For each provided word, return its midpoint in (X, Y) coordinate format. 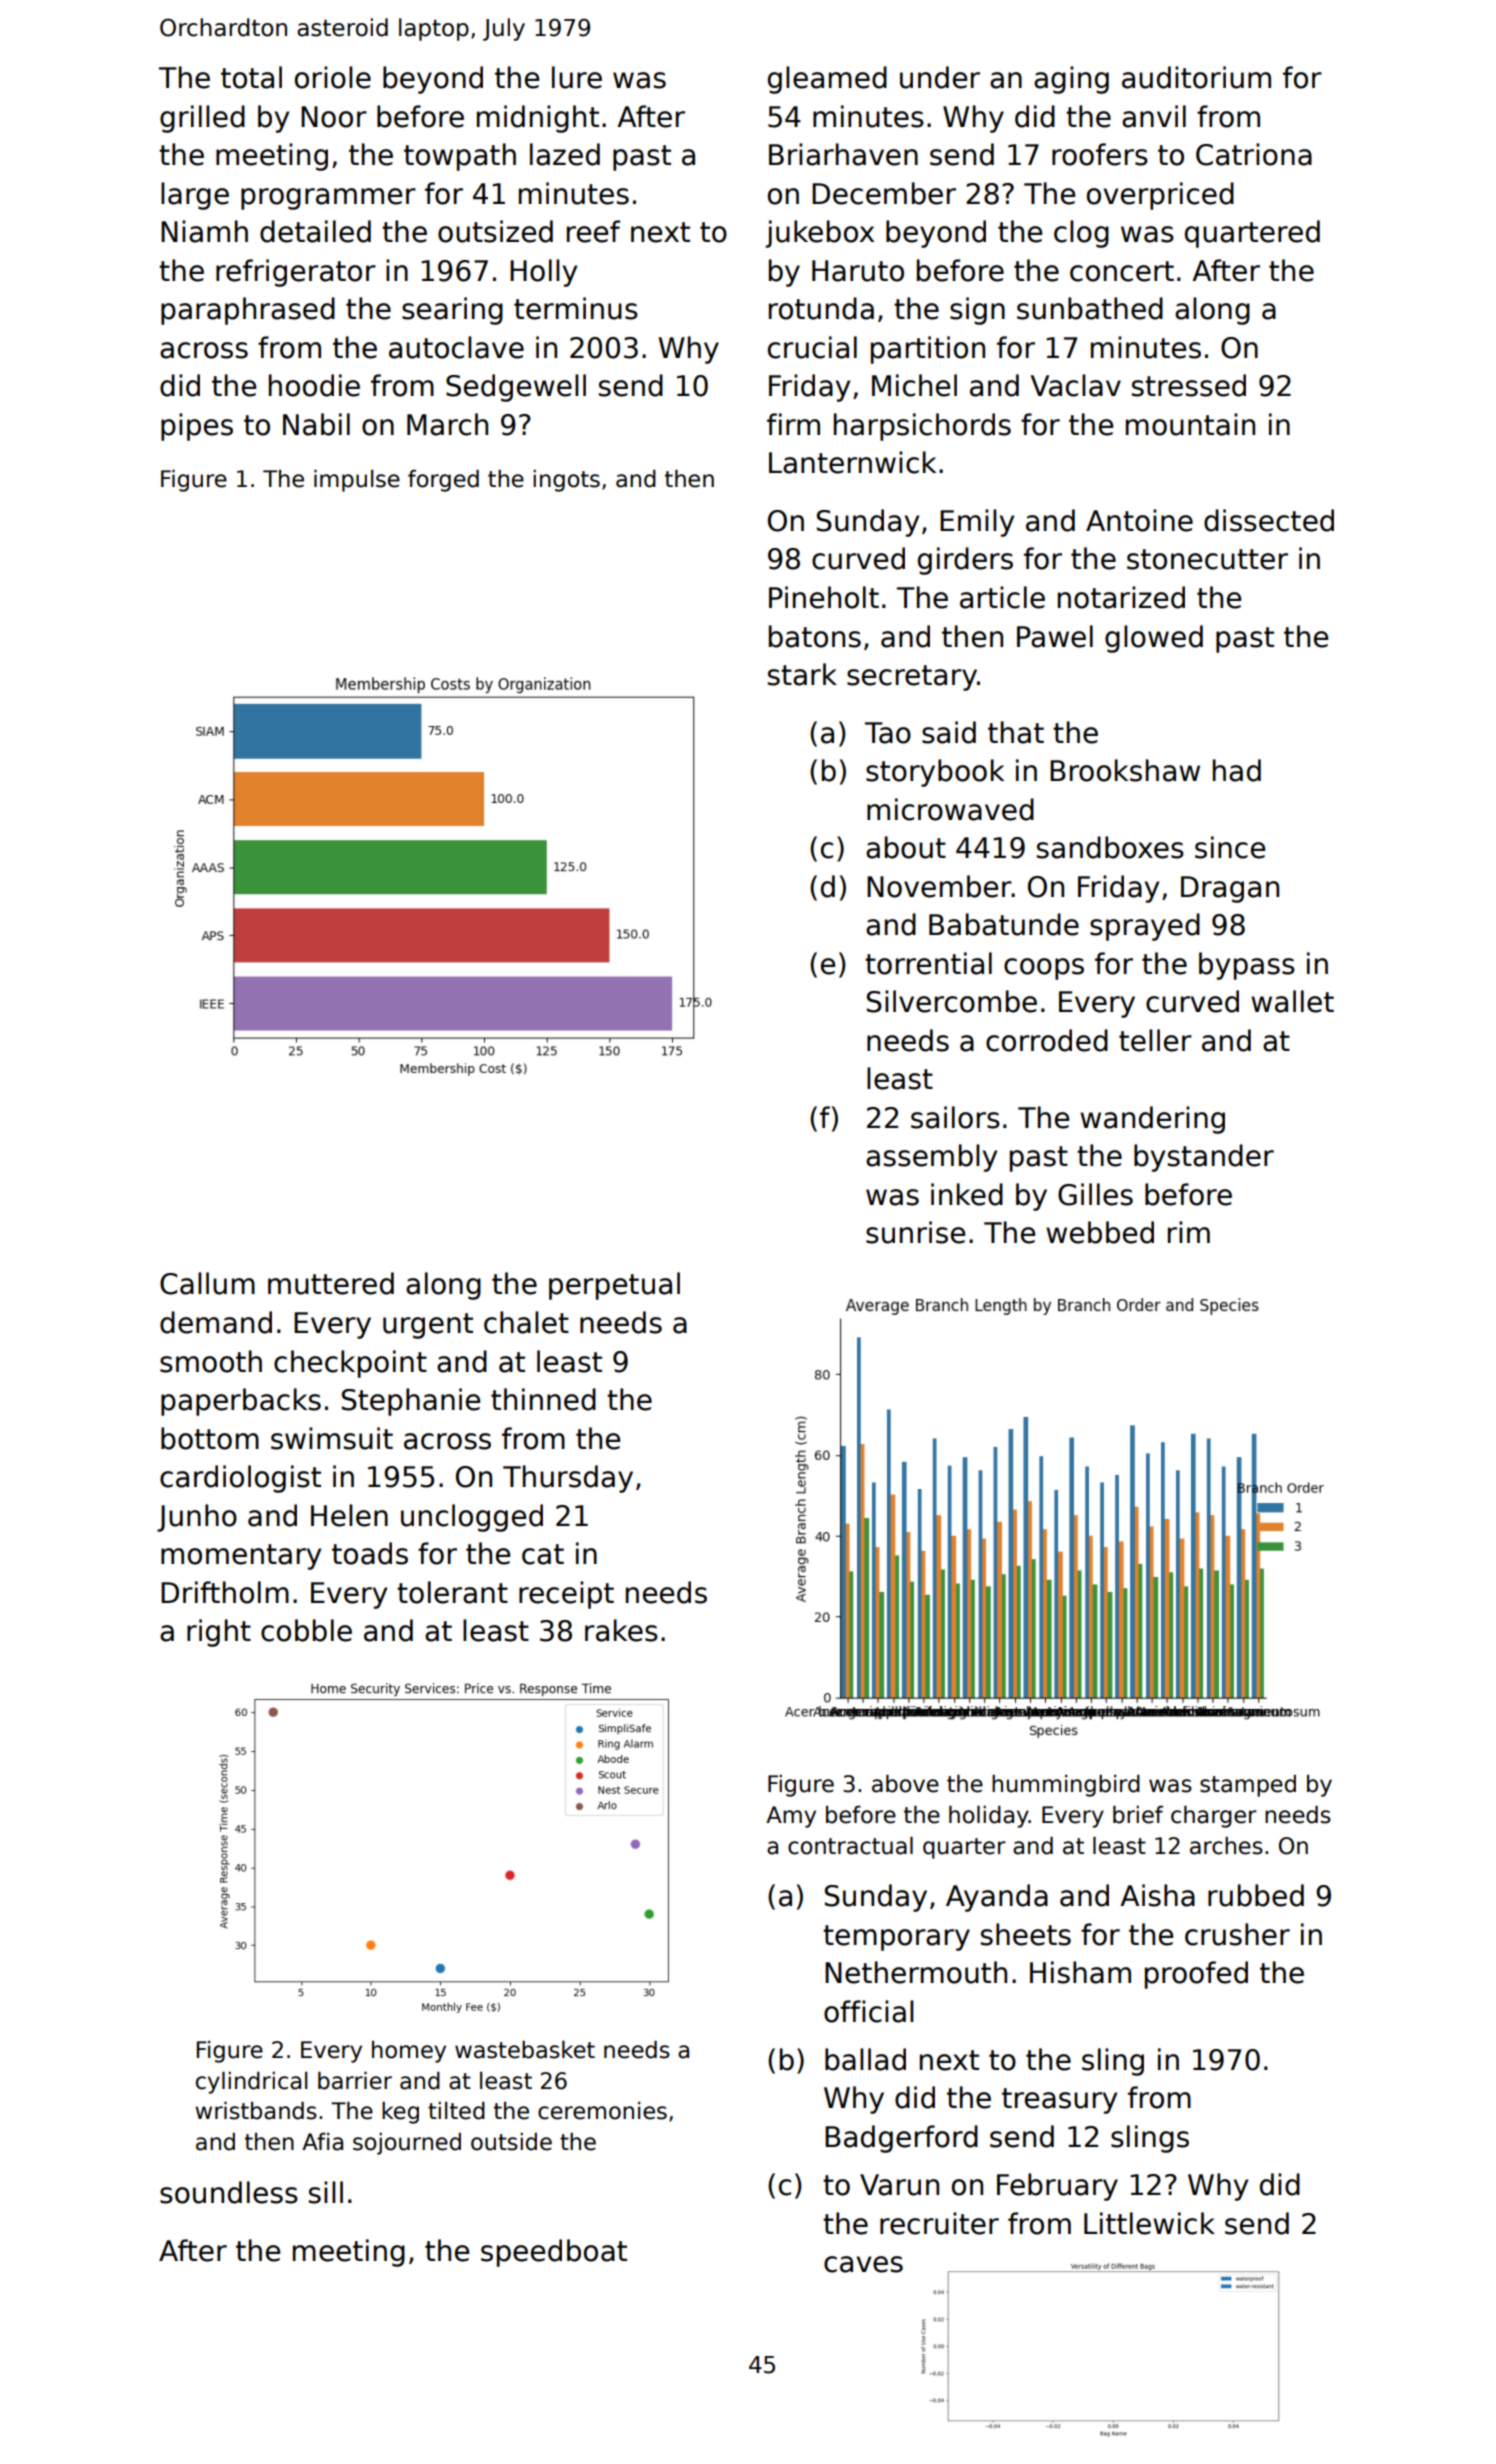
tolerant (452, 1592)
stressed (1189, 385)
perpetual (614, 1286)
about (906, 847)
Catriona (1254, 154)
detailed (315, 231)
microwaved (950, 809)
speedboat (554, 2253)
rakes (621, 1630)
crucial (812, 347)
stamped (1248, 1786)
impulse (357, 481)
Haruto (858, 271)
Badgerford (901, 2139)
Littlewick (1149, 2223)
